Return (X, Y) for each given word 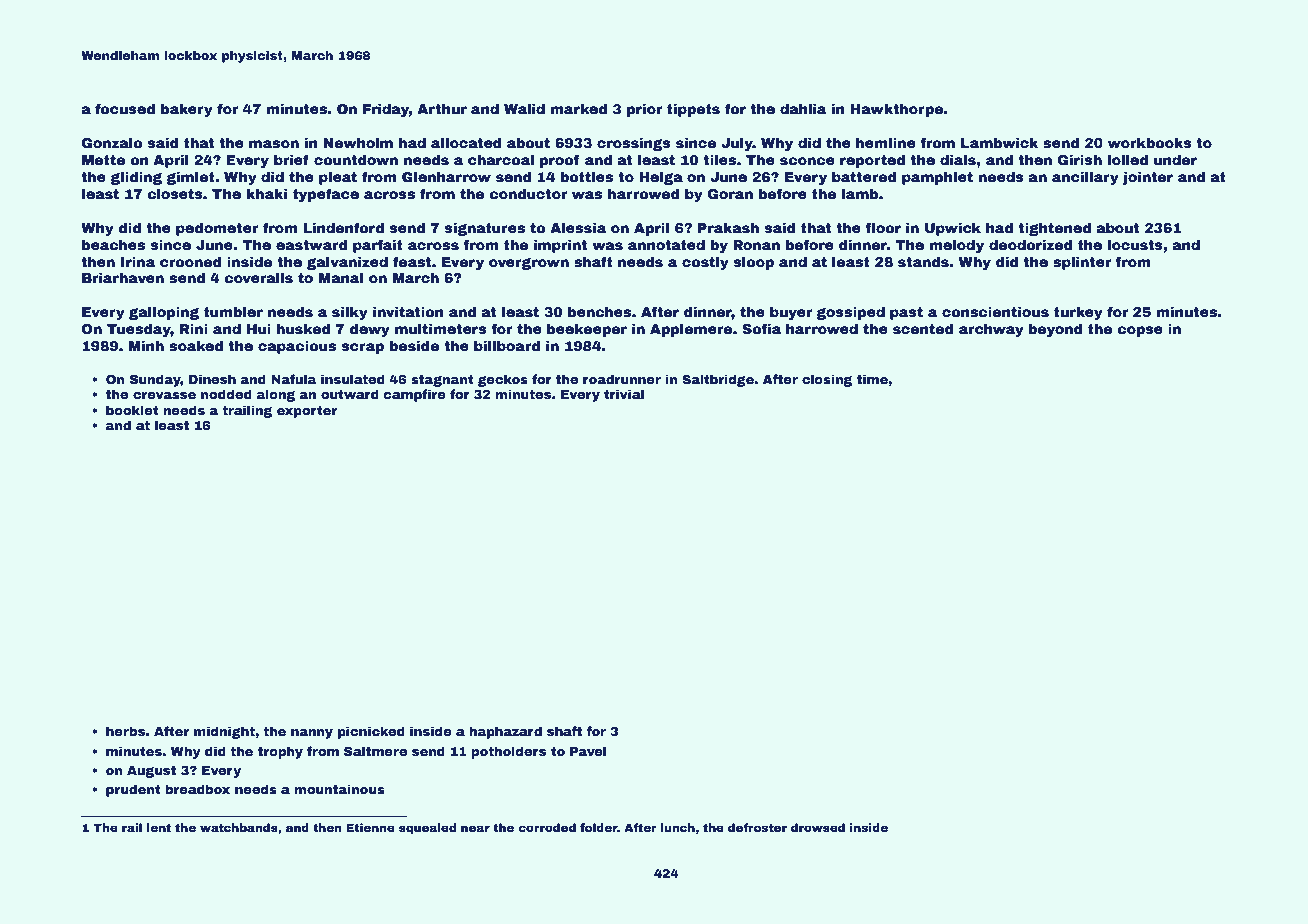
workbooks (1150, 142)
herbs (125, 731)
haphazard (505, 732)
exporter (307, 412)
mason (274, 144)
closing (827, 380)
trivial (624, 394)
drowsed (818, 827)
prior (645, 110)
